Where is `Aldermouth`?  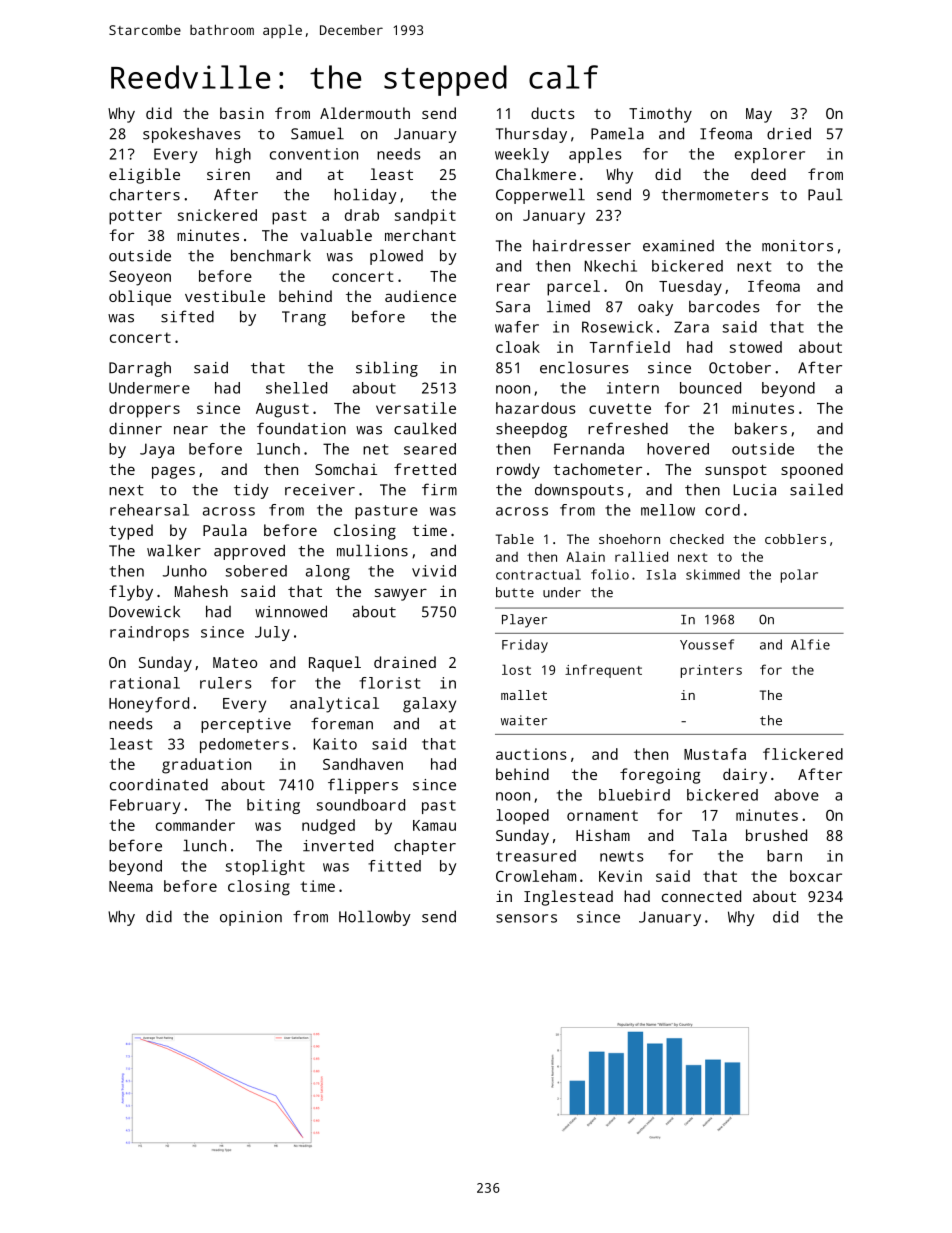 Aldermouth is located at coordinates (365, 113).
